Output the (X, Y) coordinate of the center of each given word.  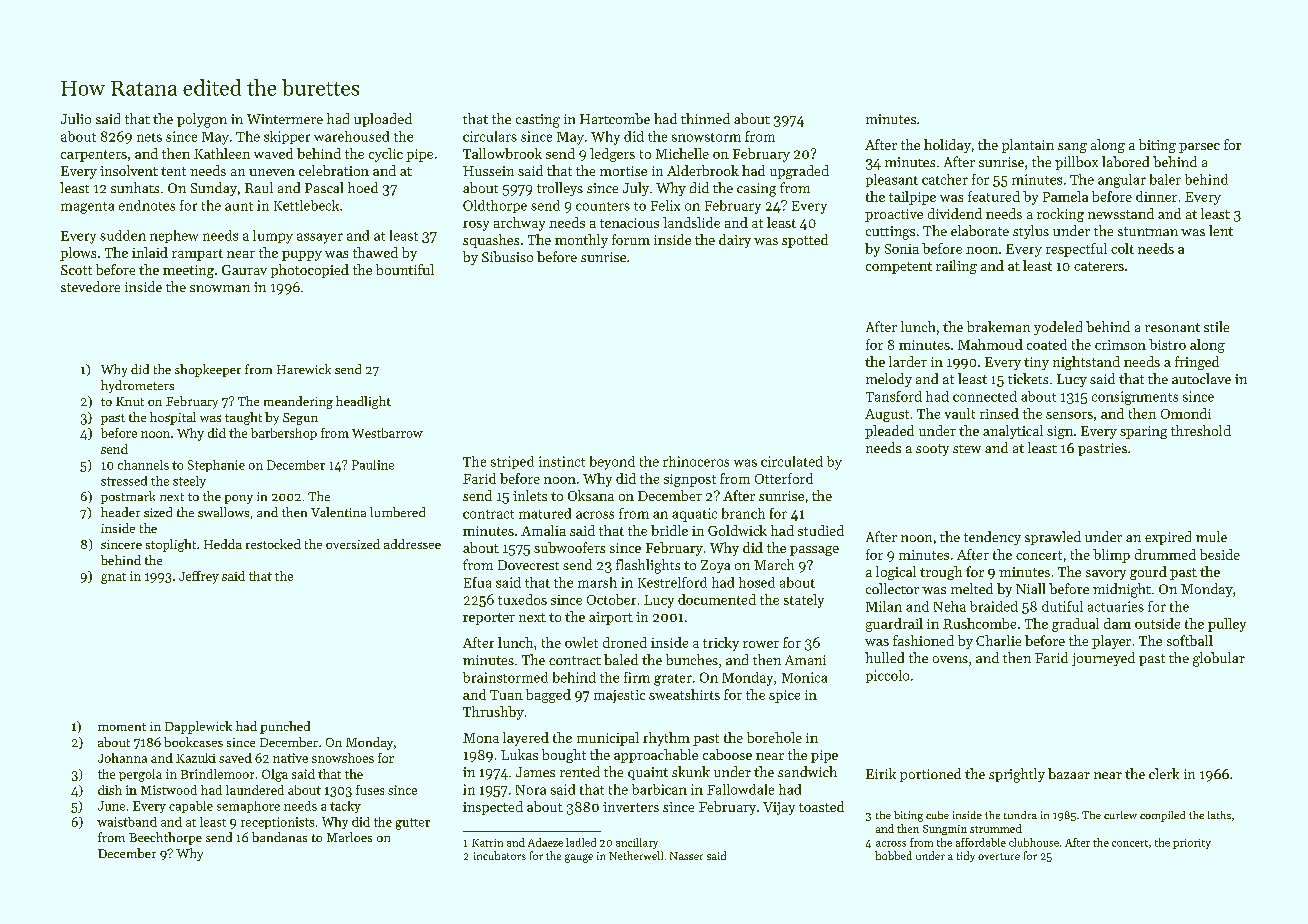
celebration (334, 170)
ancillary (637, 843)
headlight (363, 402)
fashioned (923, 640)
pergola (140, 775)
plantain (1028, 146)
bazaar (1069, 773)
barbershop (284, 434)
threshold (1201, 430)
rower (761, 644)
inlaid (150, 252)
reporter (489, 619)
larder (908, 361)
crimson (1120, 345)
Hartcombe (615, 118)
